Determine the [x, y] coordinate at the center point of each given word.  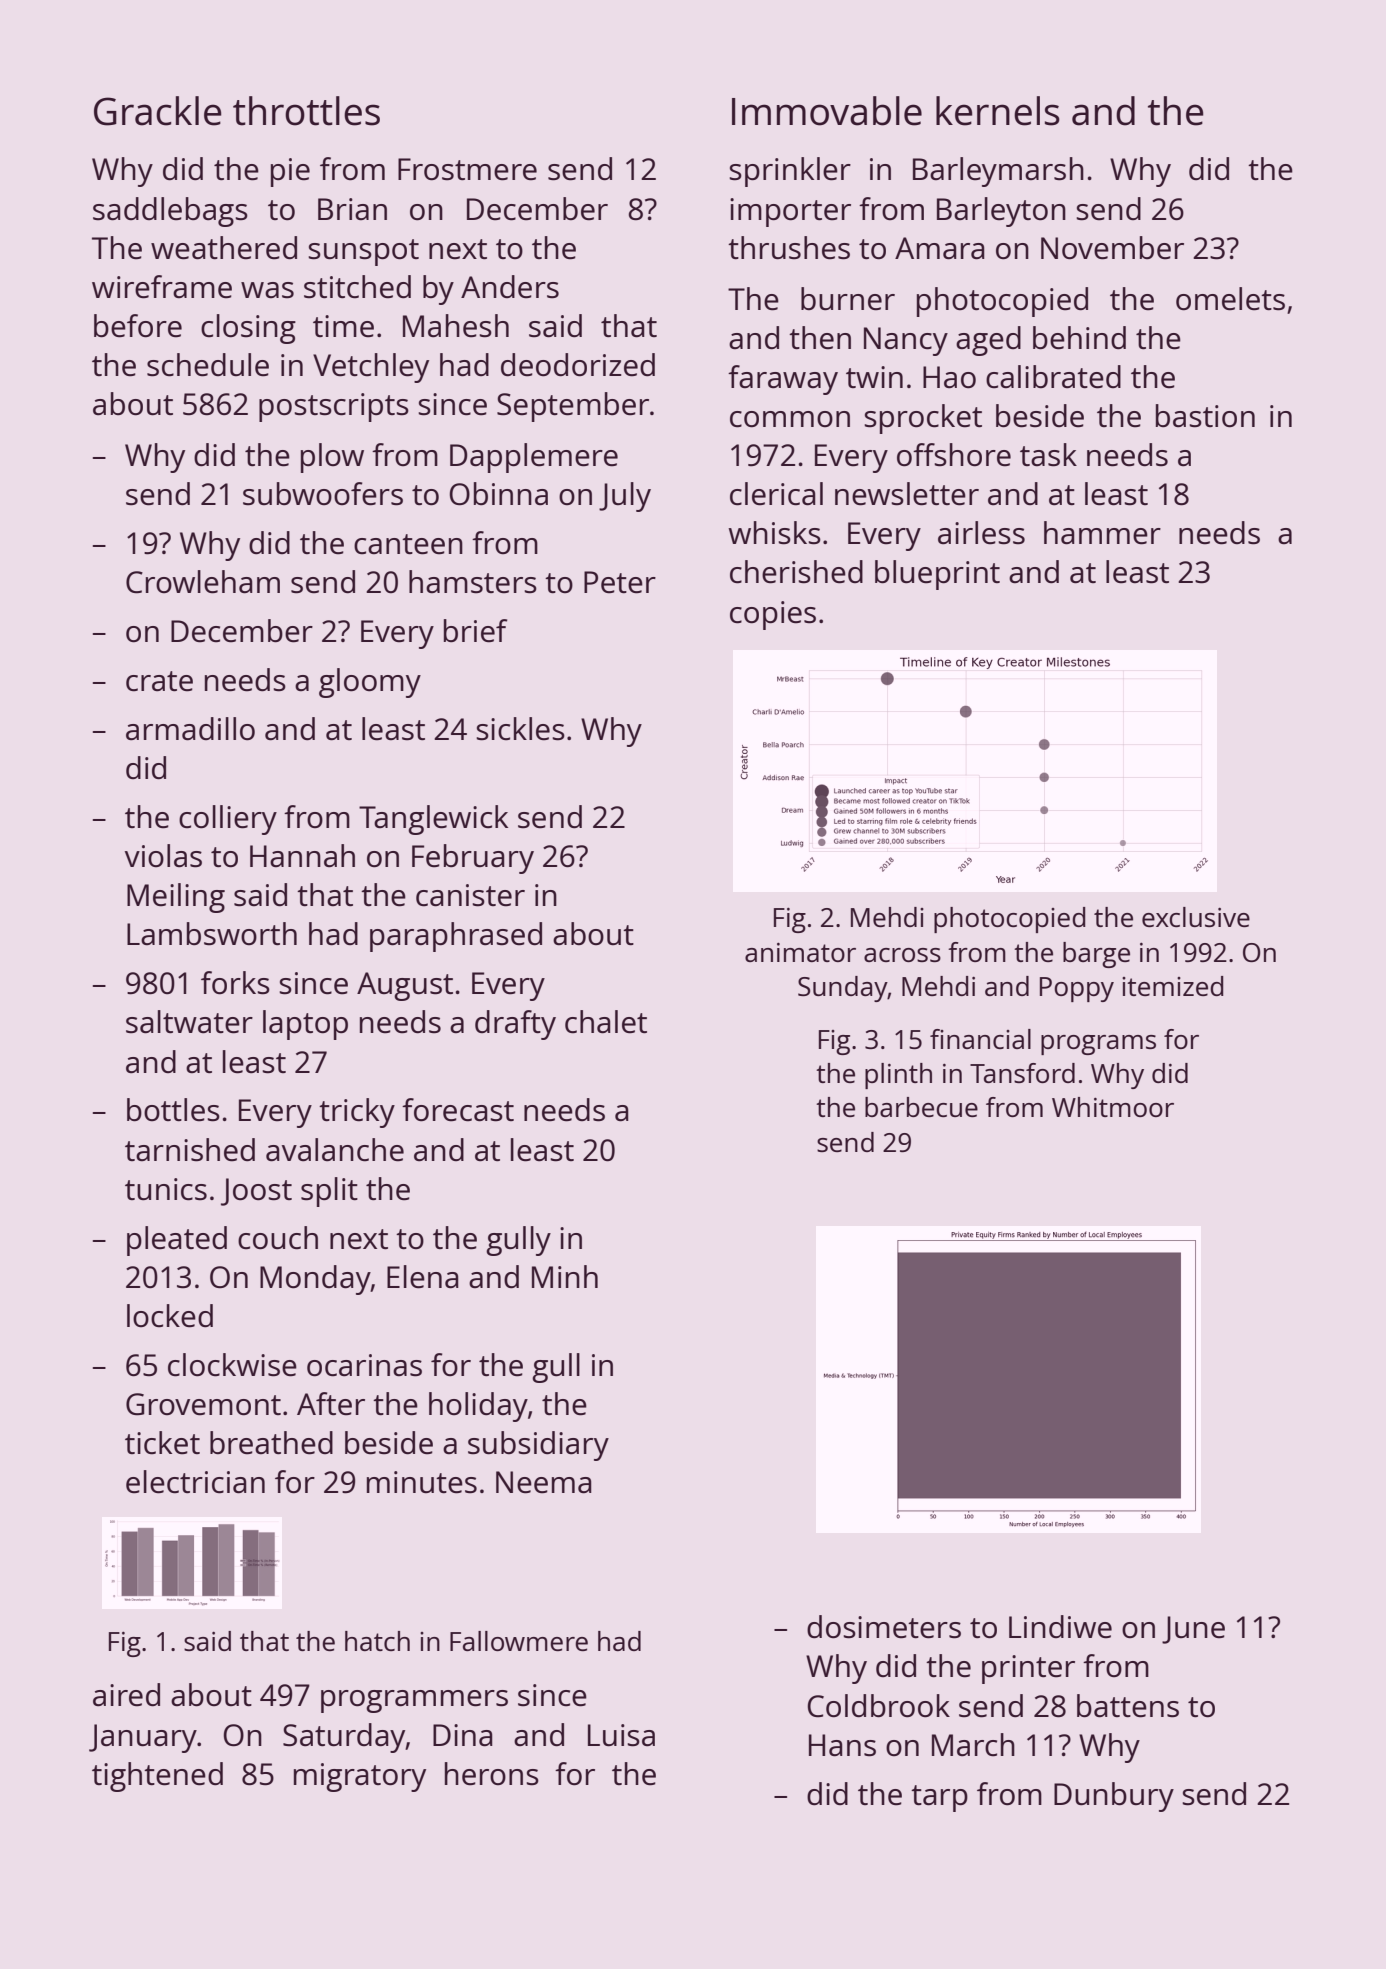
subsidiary [538, 1446]
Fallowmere [519, 1641]
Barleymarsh [998, 172]
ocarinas [364, 1365]
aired [126, 1695]
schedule [208, 365]
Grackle [157, 111]
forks [235, 983]
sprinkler [790, 172]
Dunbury [1114, 1797]
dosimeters [884, 1627]
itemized [1172, 986]
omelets [1230, 299]
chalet [606, 1022]
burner [848, 299]
